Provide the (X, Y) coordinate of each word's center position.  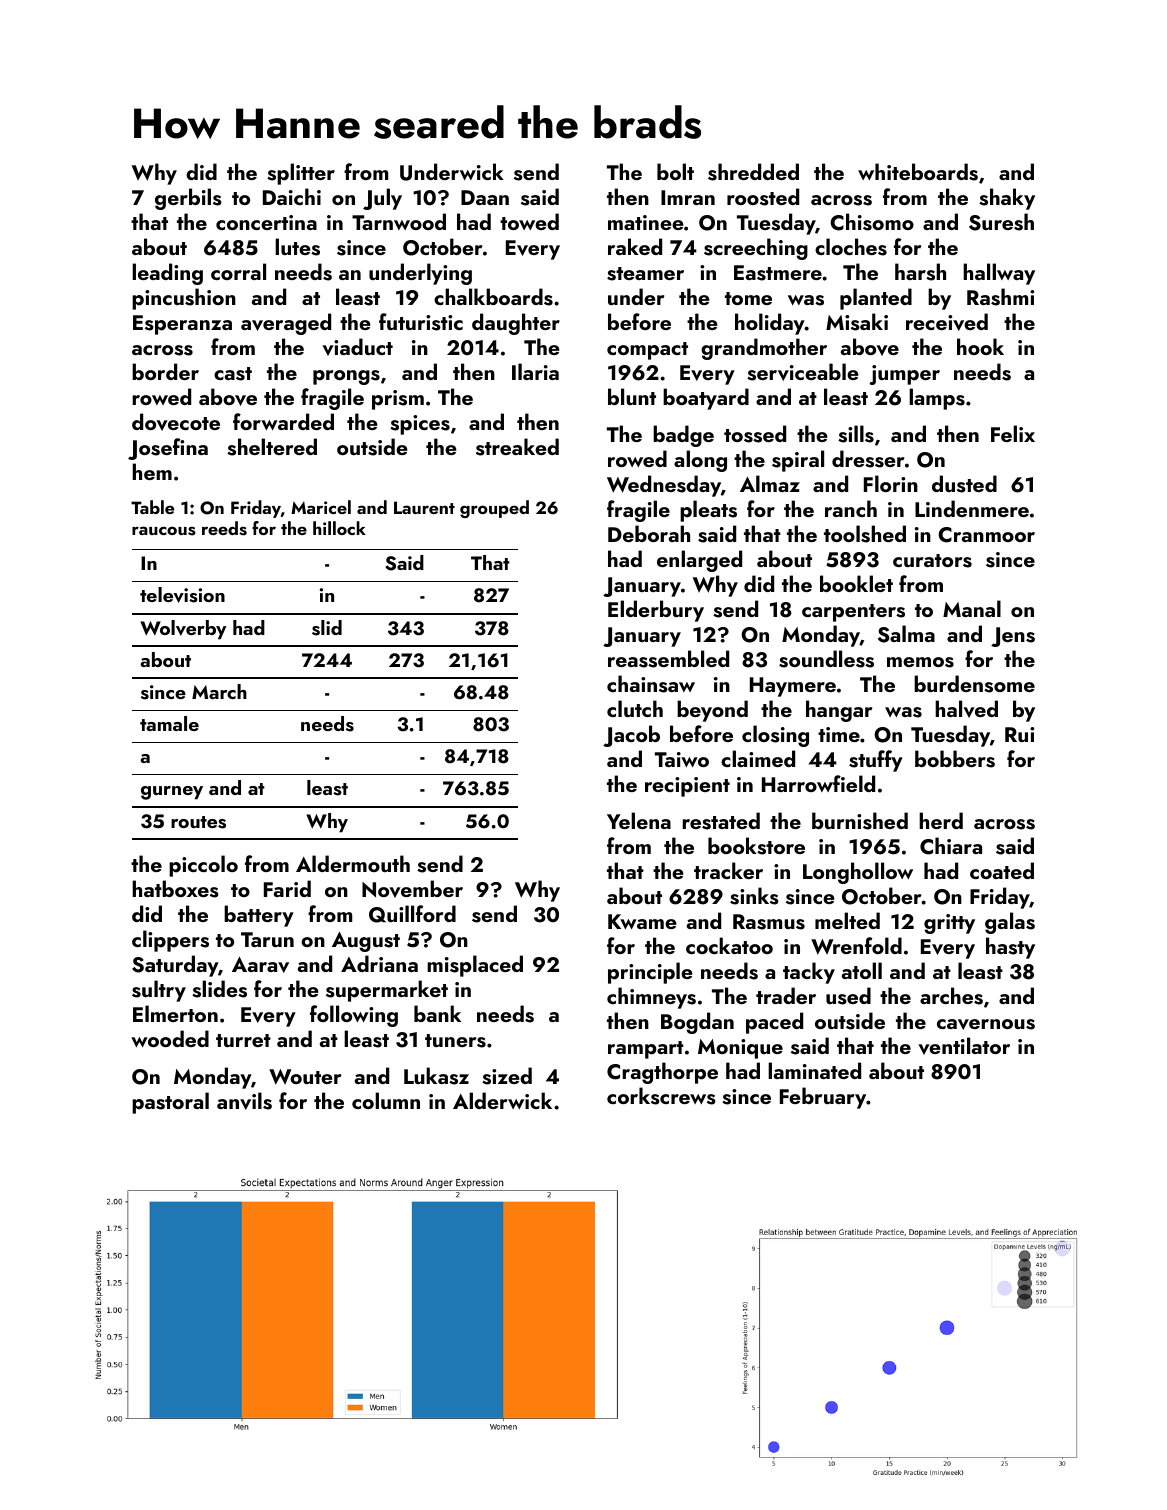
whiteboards (918, 172)
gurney (172, 793)
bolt (675, 171)
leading (167, 274)
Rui (1019, 734)
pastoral (170, 1103)
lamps (937, 399)
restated (721, 821)
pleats (708, 511)
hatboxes (175, 889)
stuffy (876, 761)
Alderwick (502, 1100)
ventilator (964, 1046)
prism (398, 400)
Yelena (639, 820)
